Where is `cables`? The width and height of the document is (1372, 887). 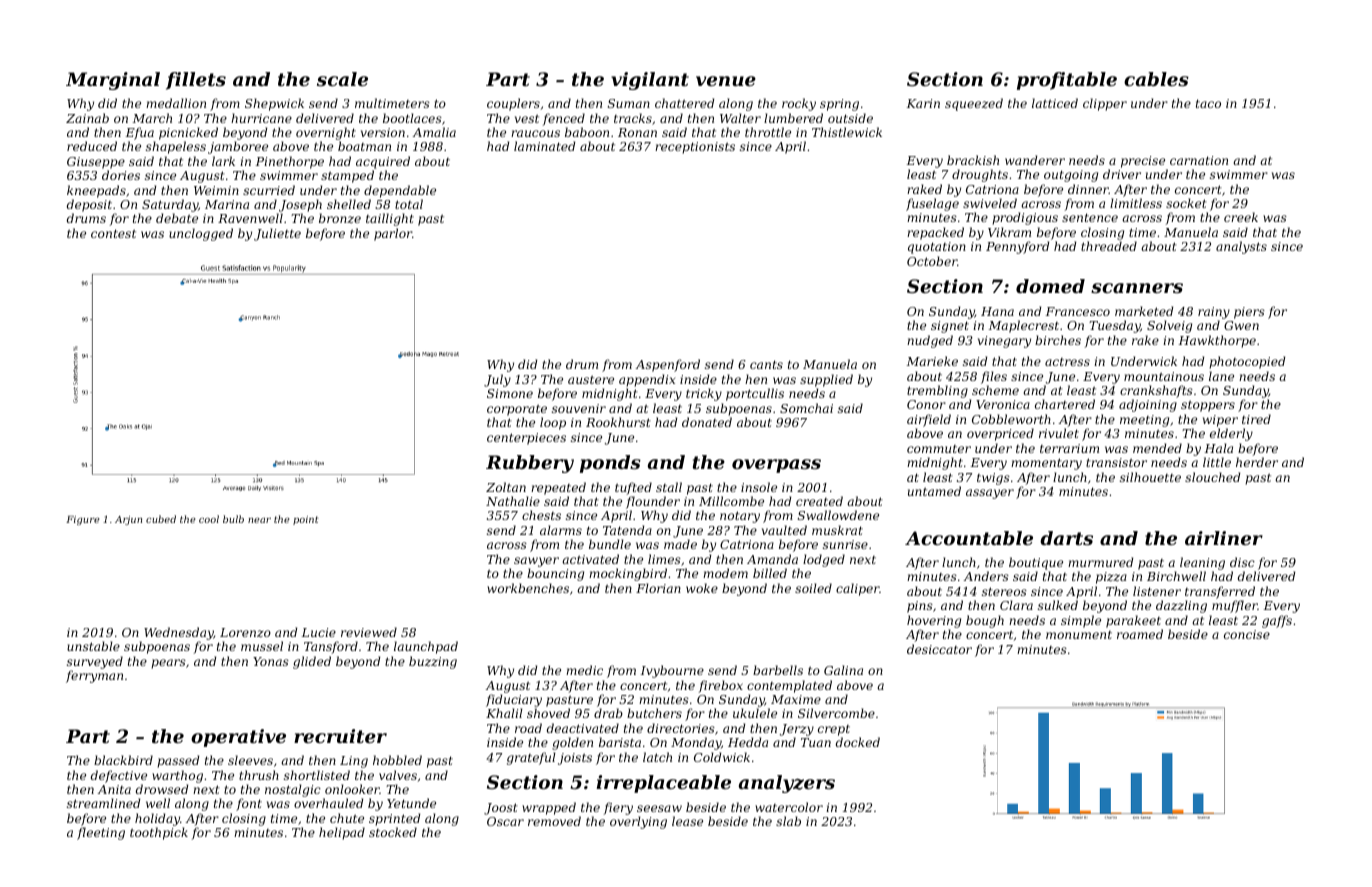
cables is located at coordinates (1156, 79).
